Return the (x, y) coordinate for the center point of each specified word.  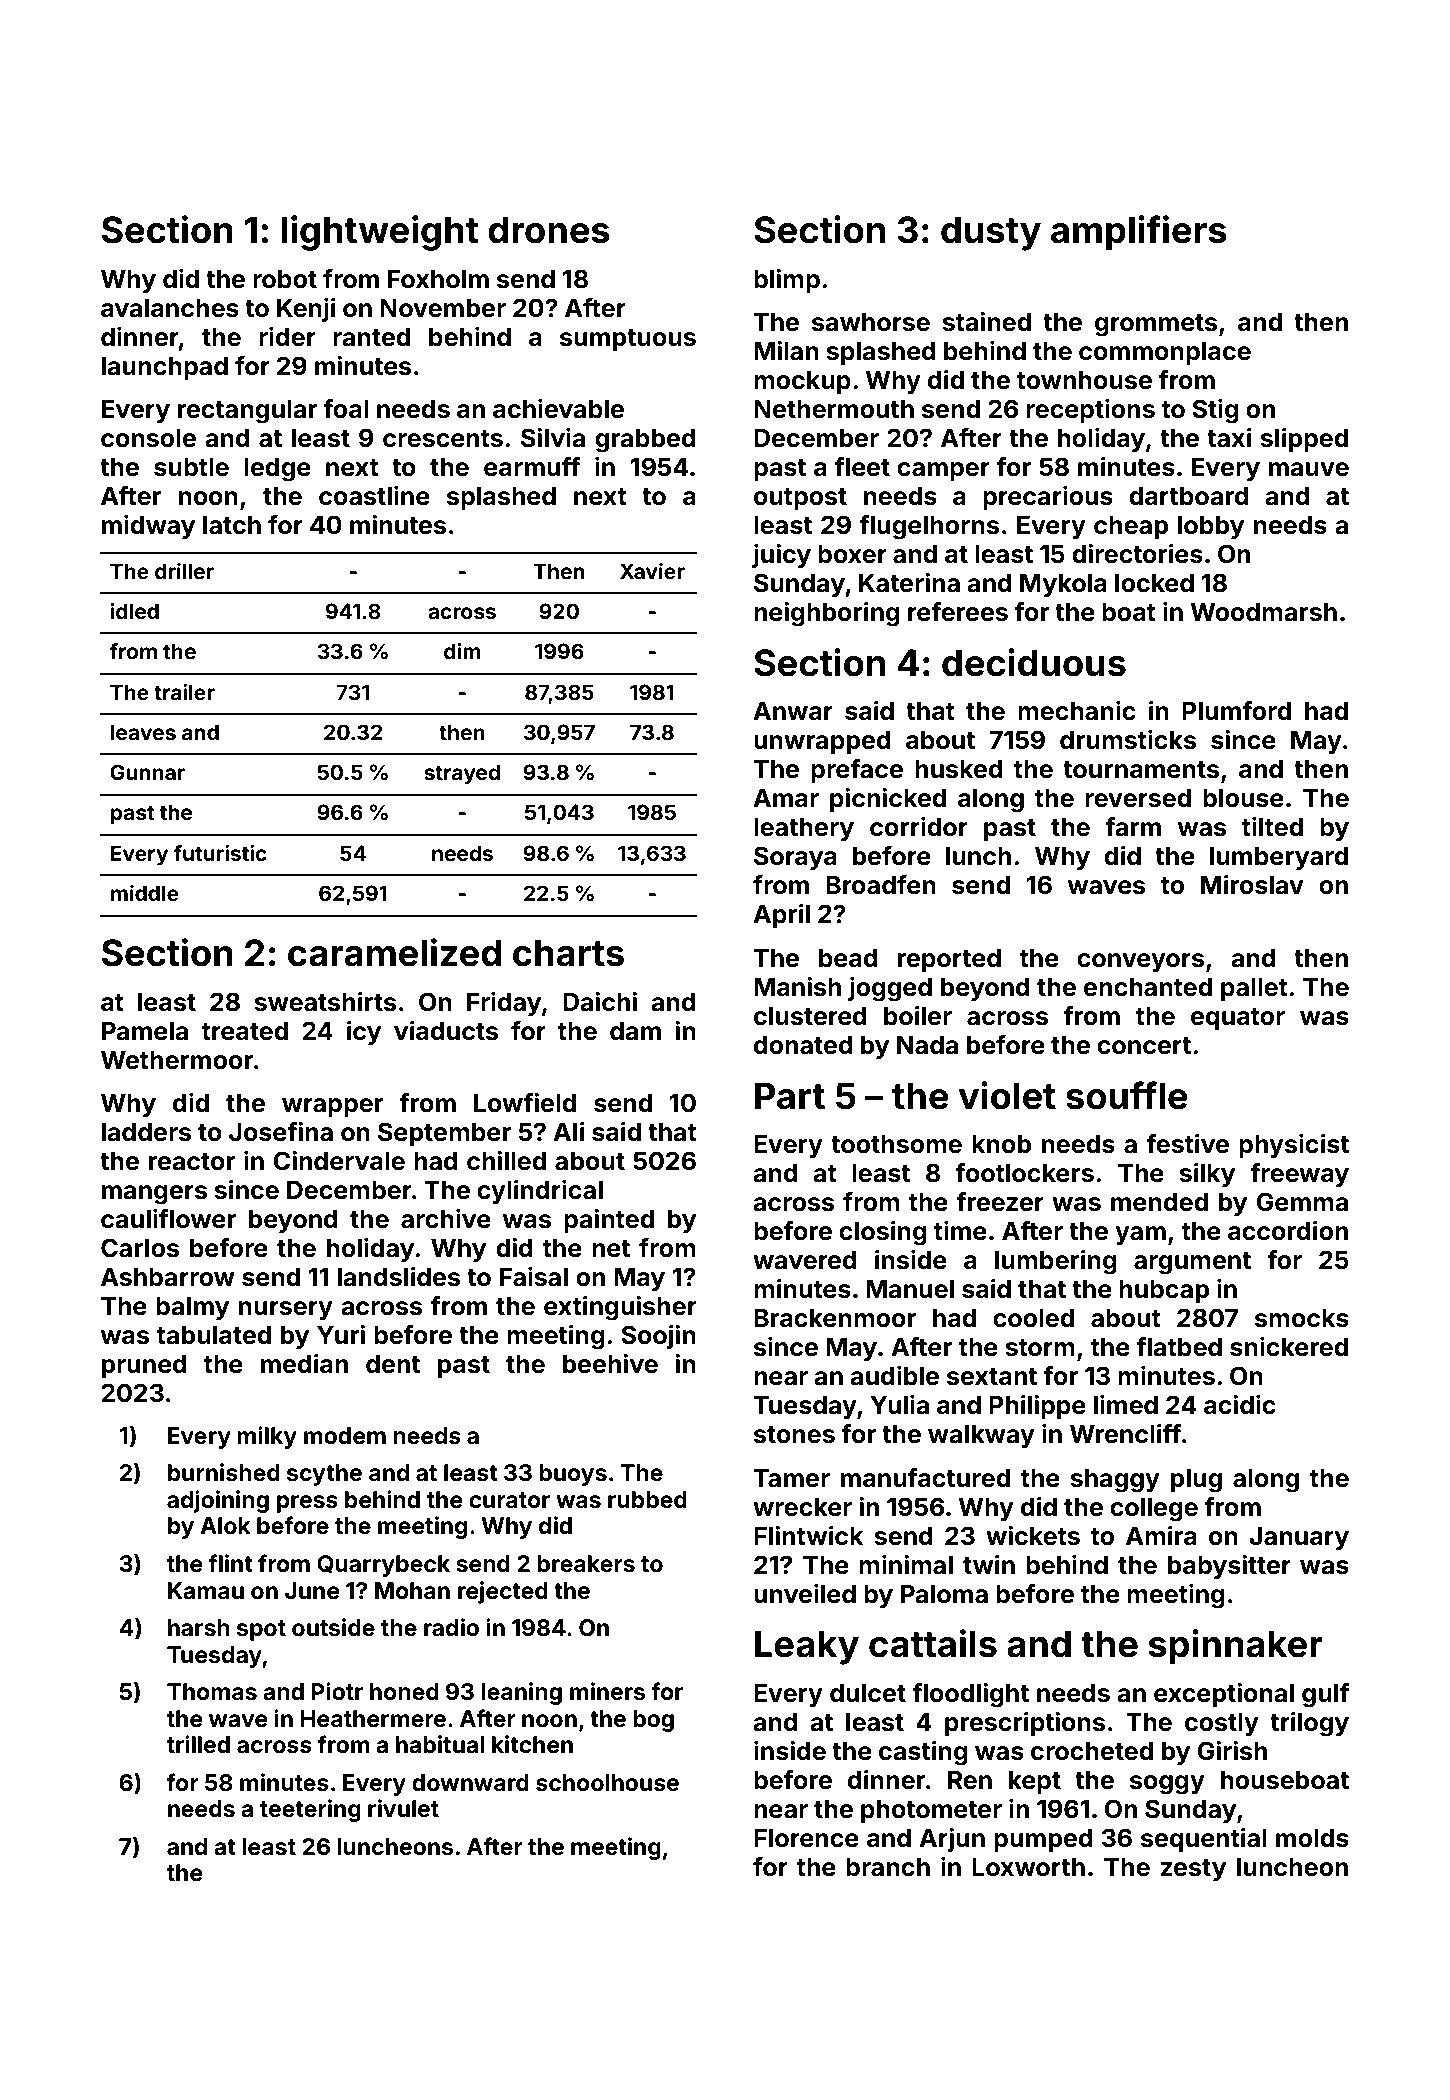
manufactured (925, 1478)
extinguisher (620, 1308)
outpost (800, 499)
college (1154, 1510)
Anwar (793, 711)
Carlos (140, 1248)
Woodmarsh (1263, 612)
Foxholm (438, 279)
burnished (224, 1472)
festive (1187, 1144)
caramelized (394, 952)
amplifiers (1139, 233)
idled (135, 611)
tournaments (1141, 770)
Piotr (337, 1691)
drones (549, 230)
